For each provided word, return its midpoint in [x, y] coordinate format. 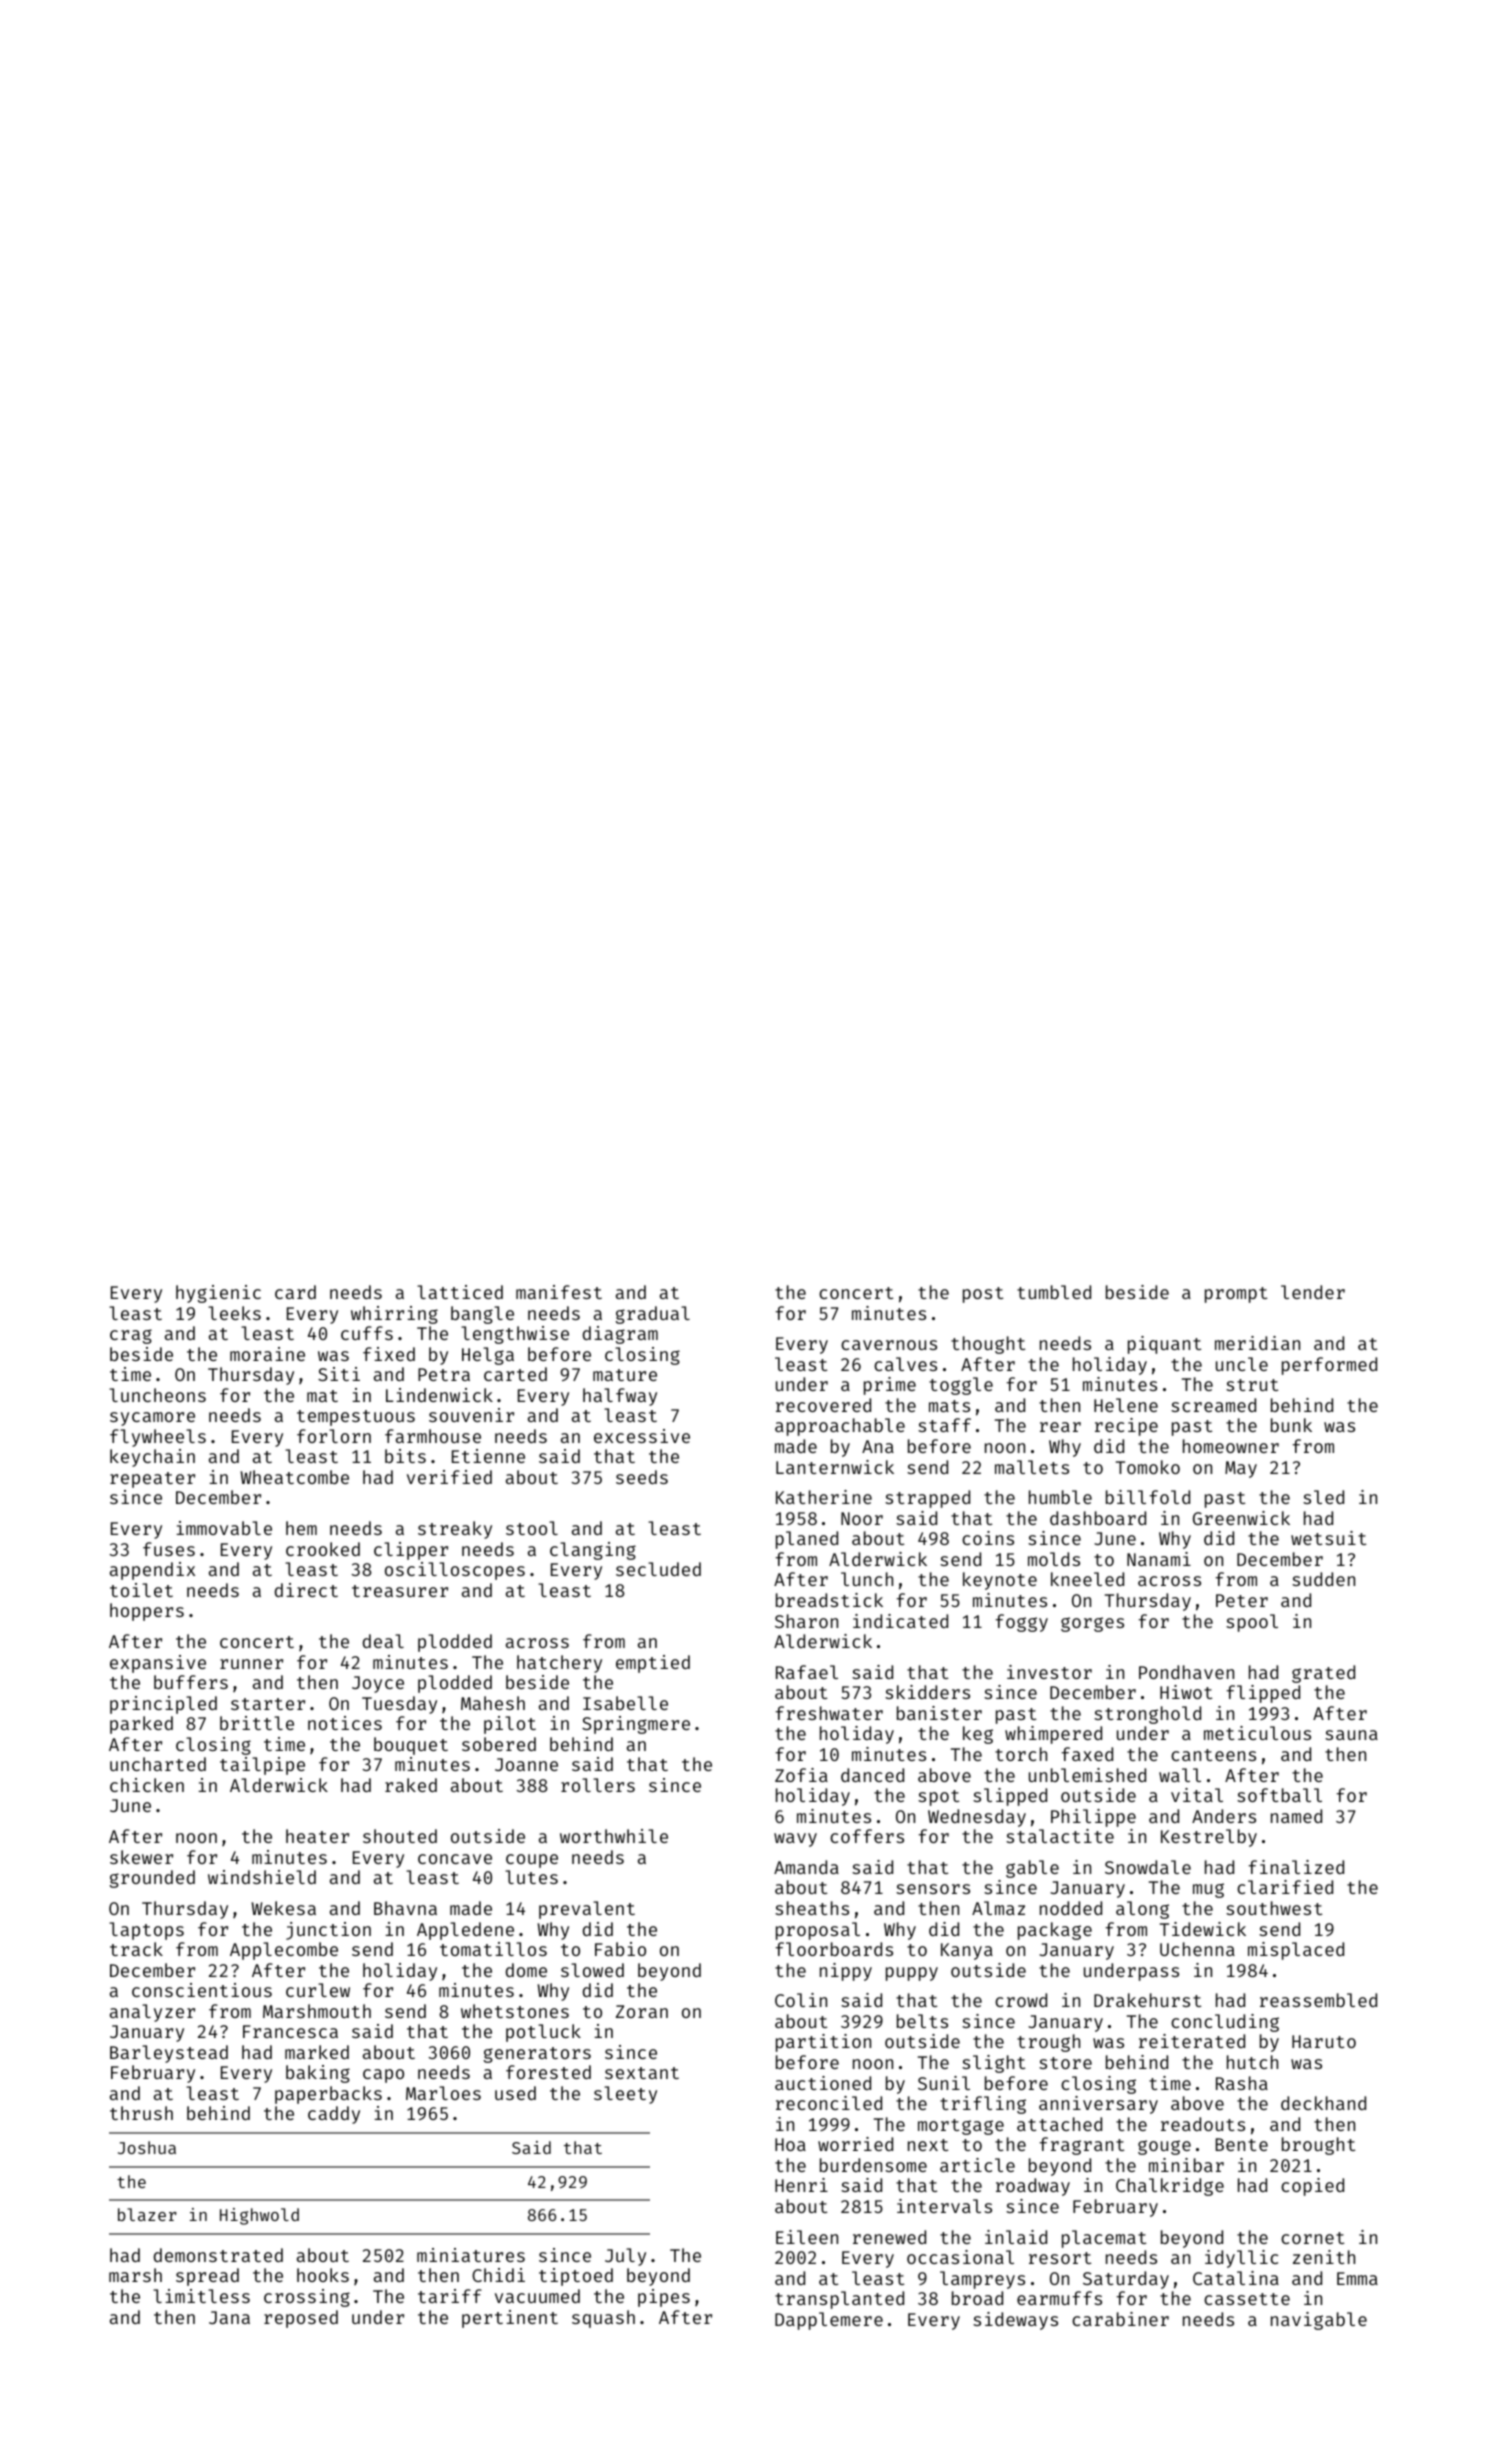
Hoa [790, 2144]
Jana [229, 2317]
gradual [653, 1315]
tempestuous [356, 1418]
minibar [1186, 2165]
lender [1313, 1292]
